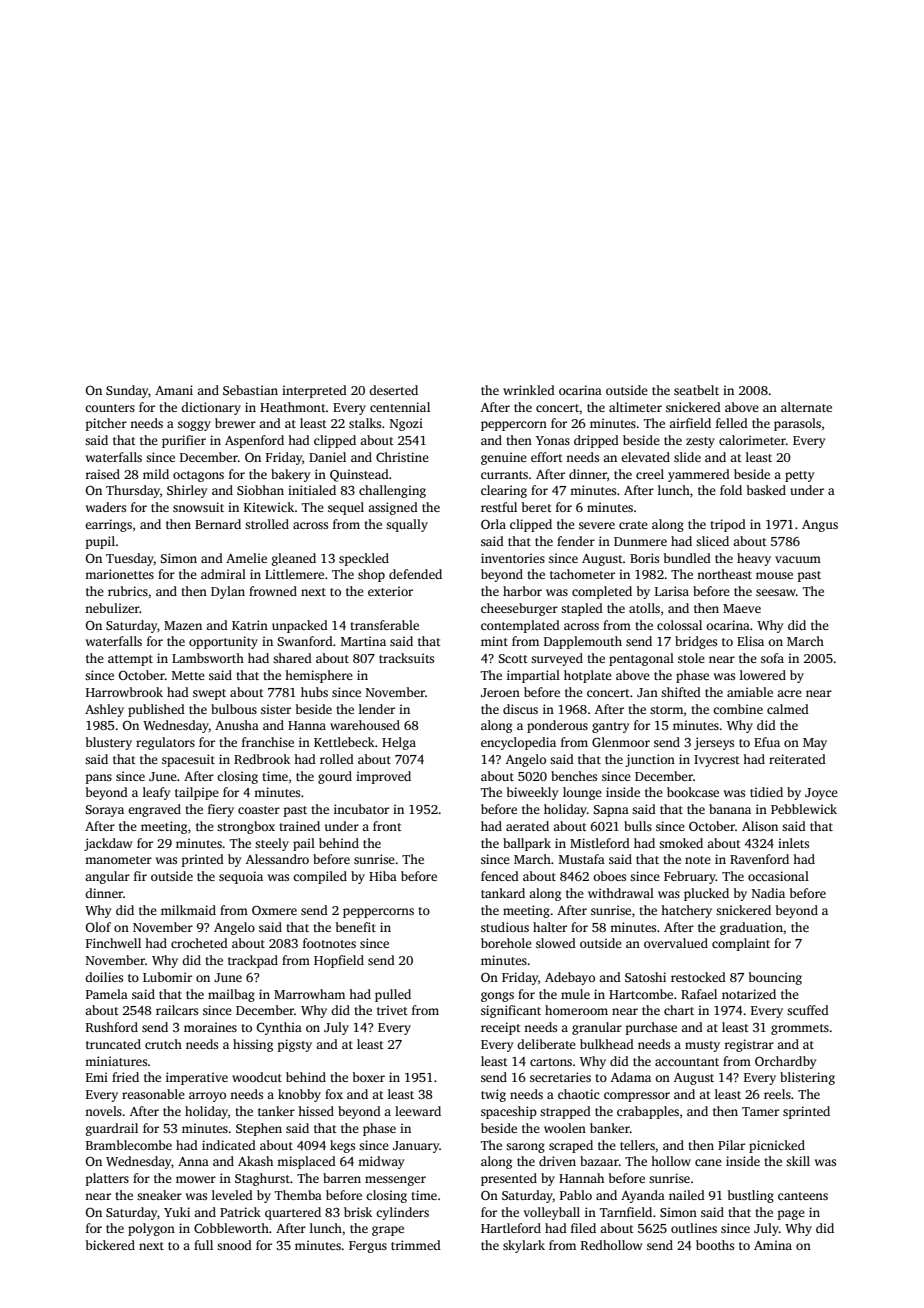  Describe the element at coordinates (127, 391) in the screenshot. I see `Sunday` at that location.
